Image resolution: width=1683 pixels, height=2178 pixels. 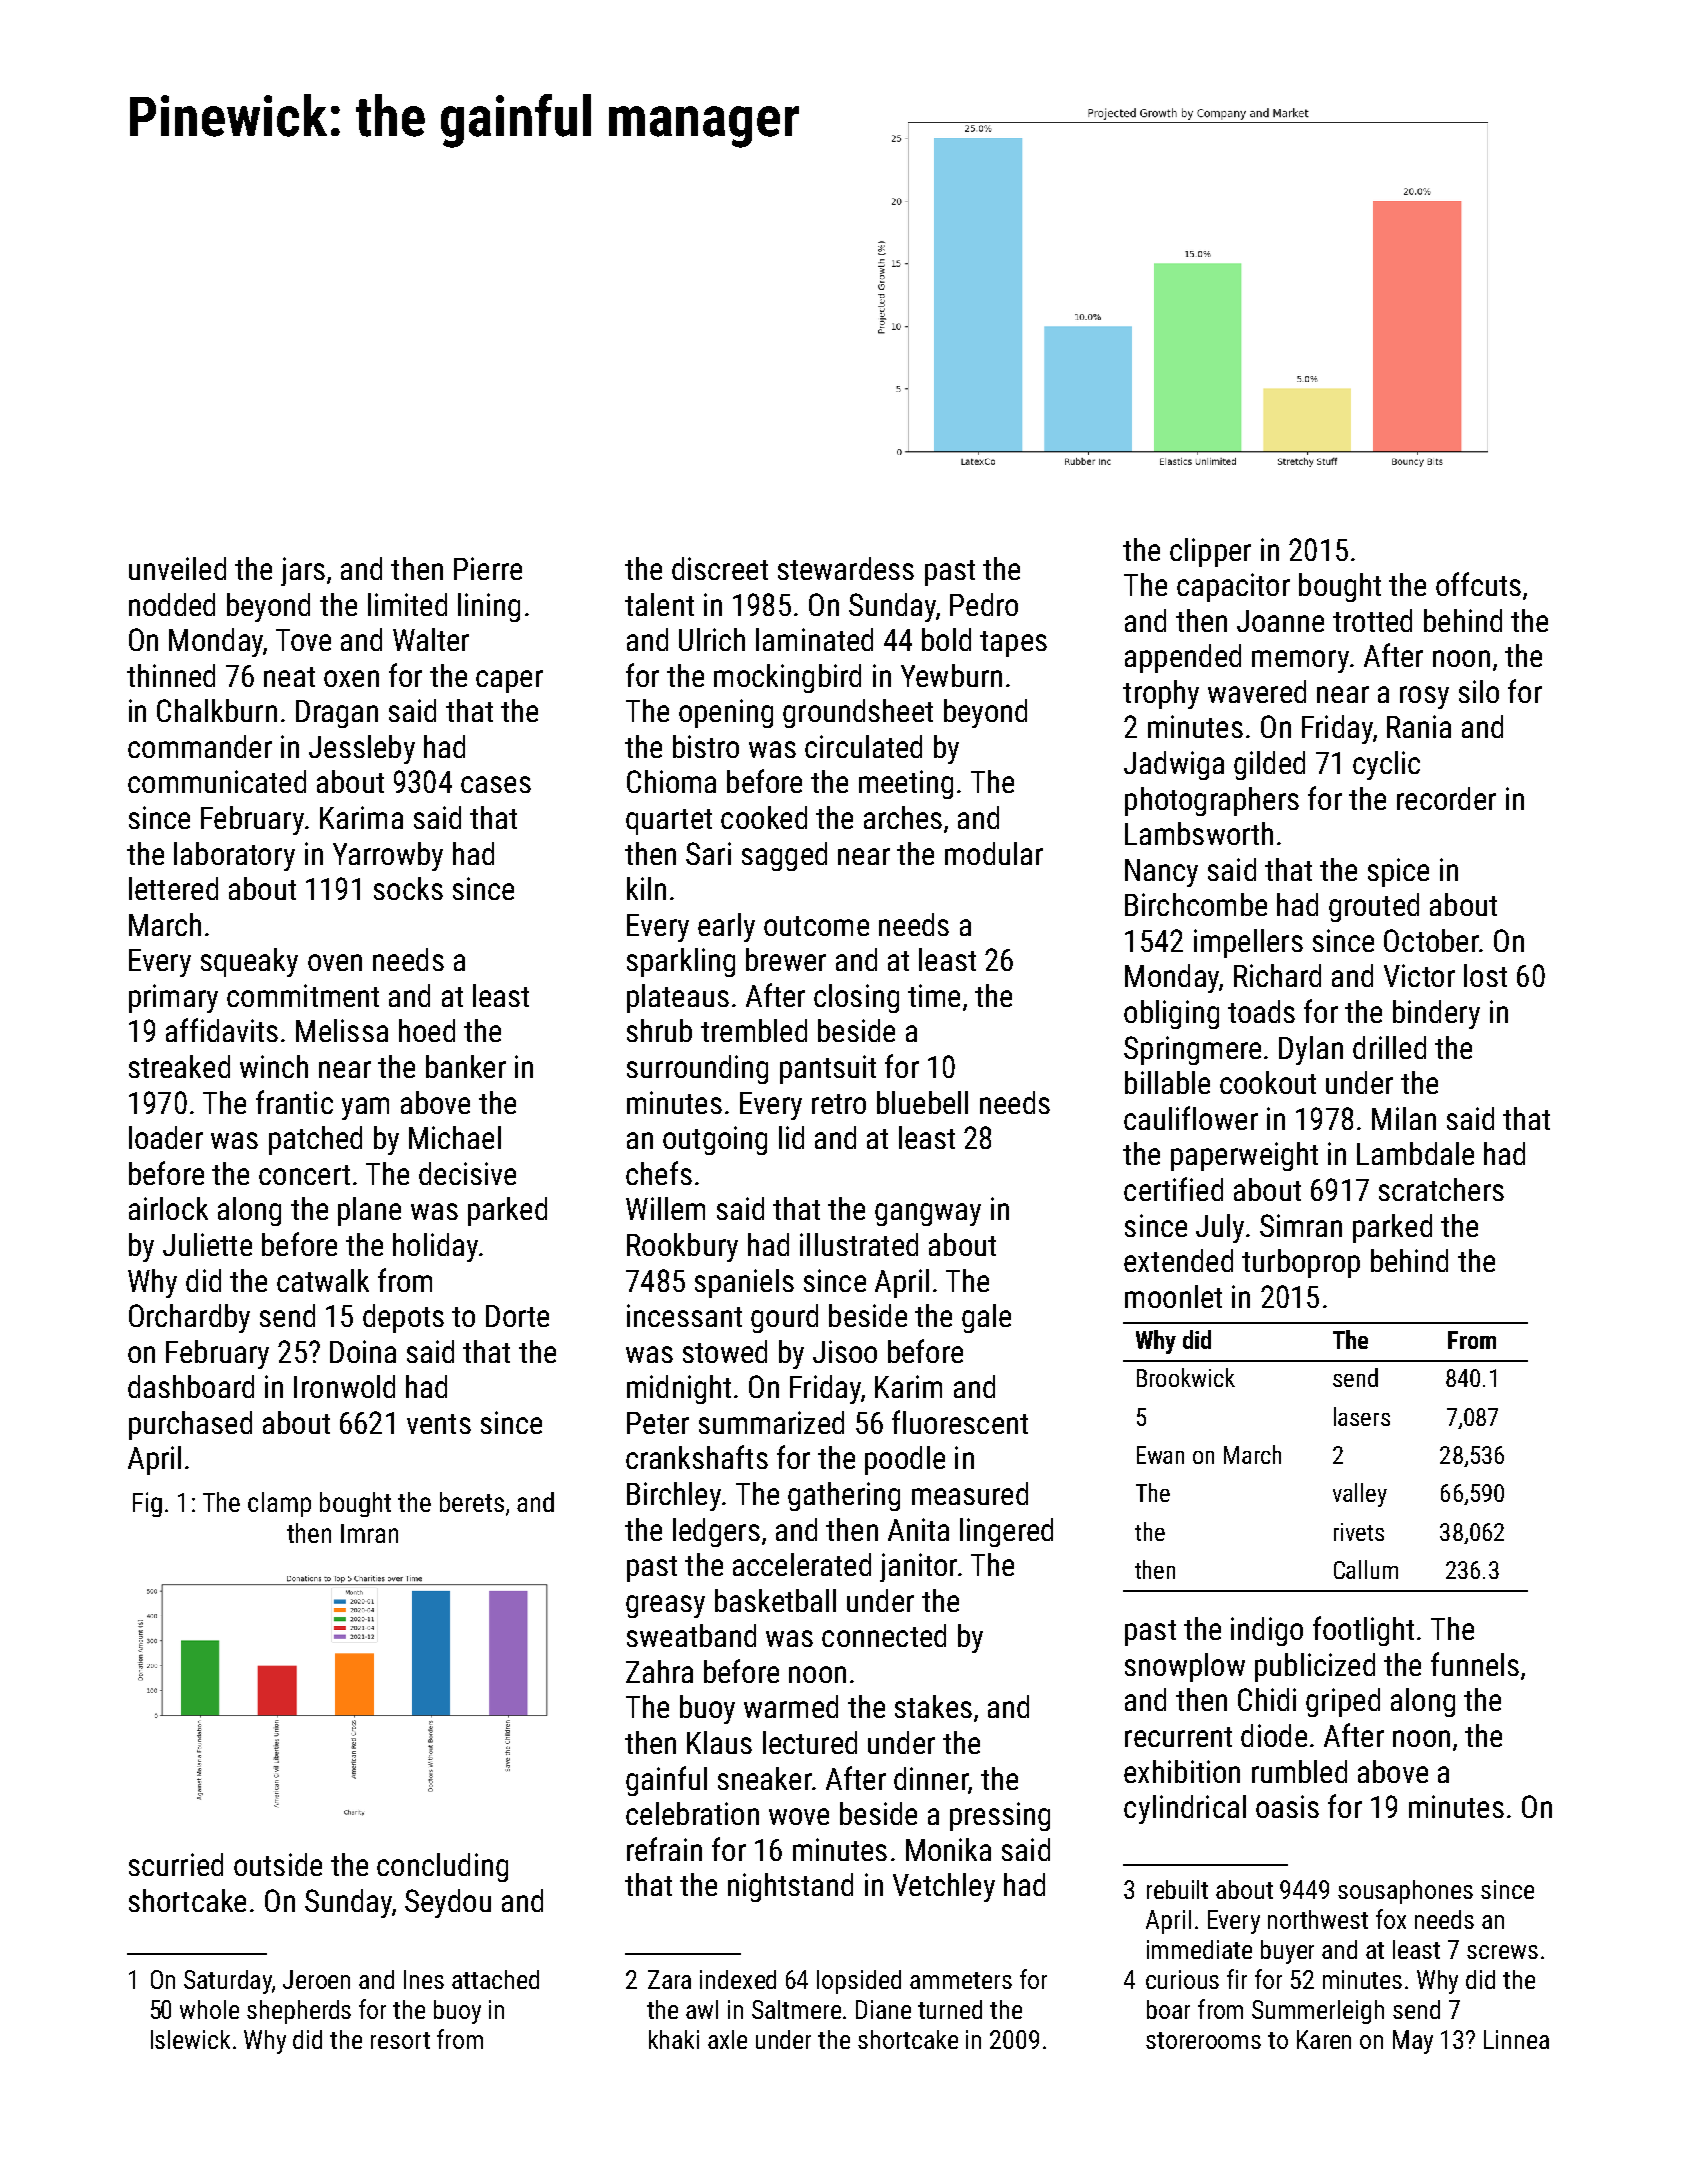 I want to click on recurrent, so click(x=1178, y=1737).
